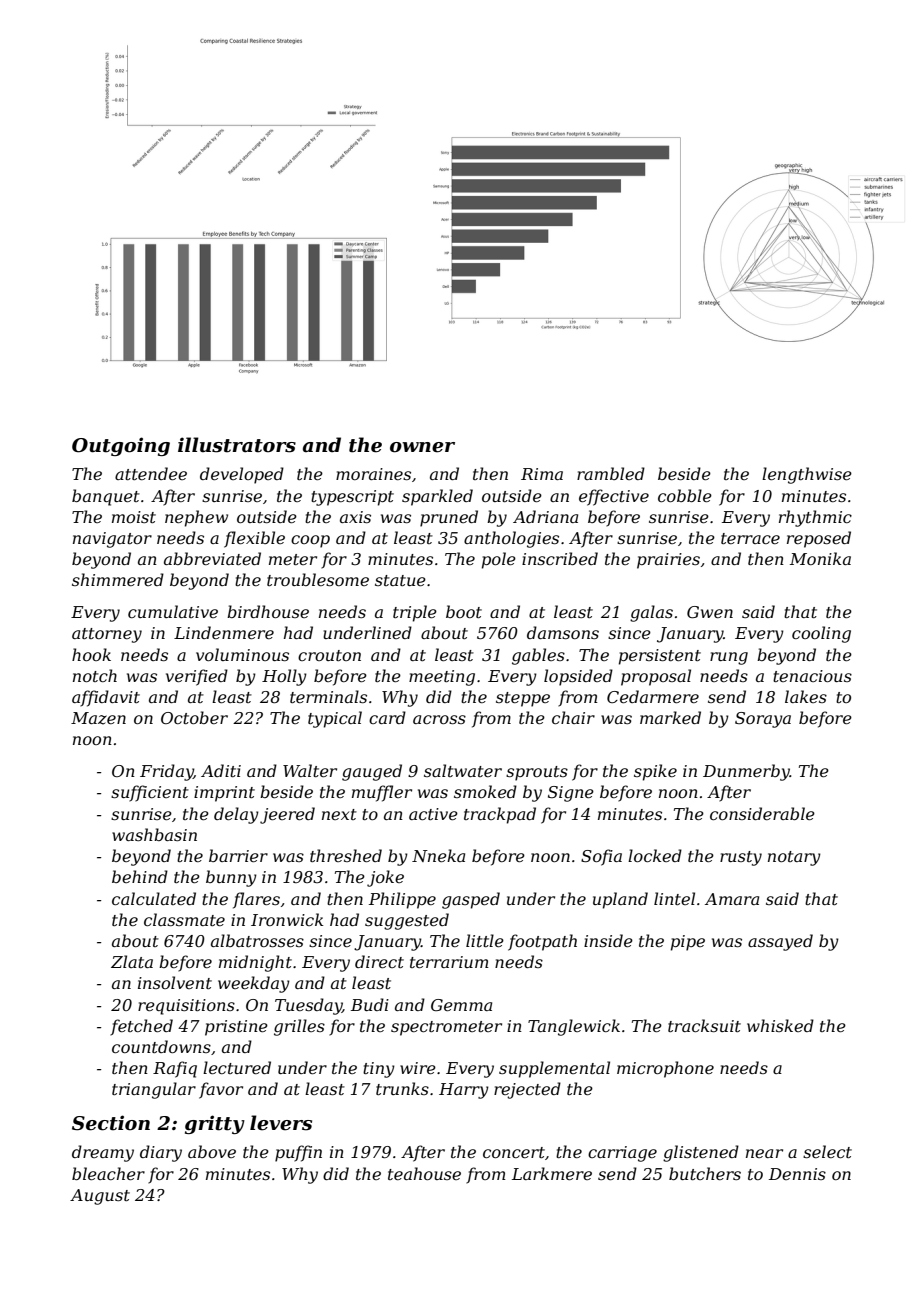 Image resolution: width=924 pixels, height=1308 pixels. What do you see at coordinates (422, 447) in the image?
I see `owner` at bounding box center [422, 447].
